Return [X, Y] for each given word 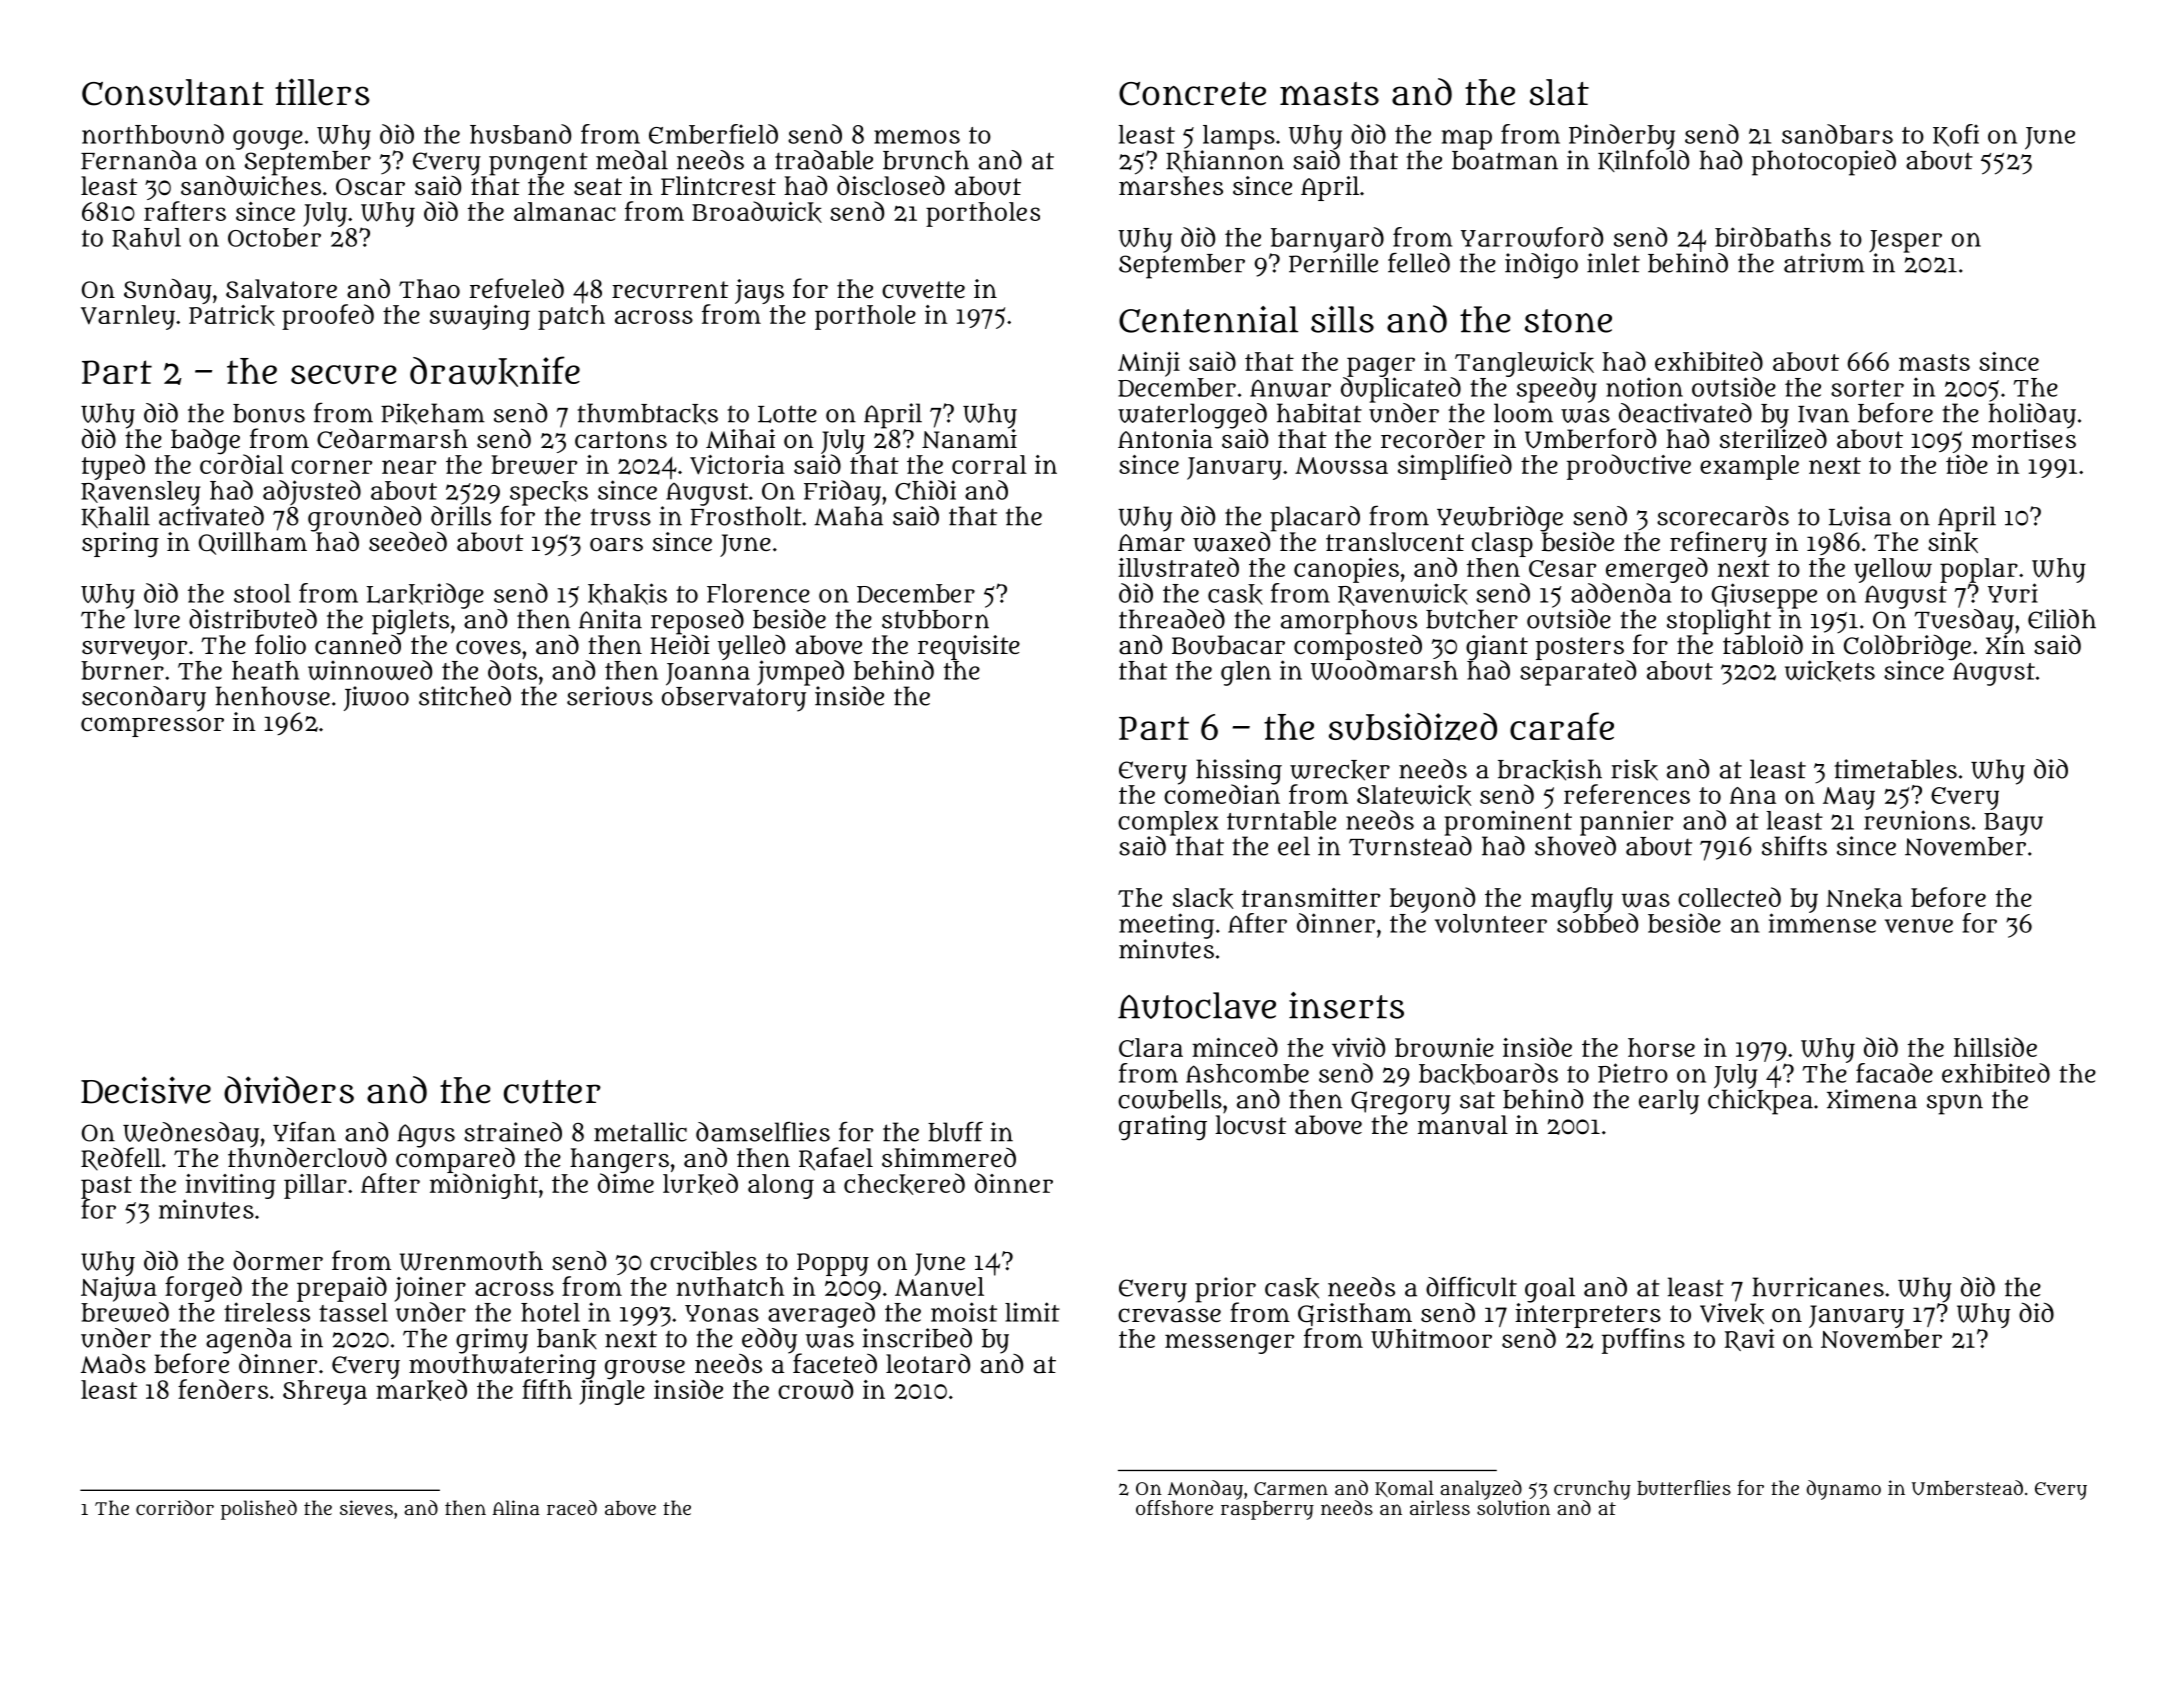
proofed [328, 317]
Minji [1149, 364]
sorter [1867, 388]
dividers [289, 1090]
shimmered [949, 1157]
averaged [821, 1315]
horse [1661, 1047]
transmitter [1311, 897]
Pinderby [1622, 137]
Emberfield [713, 134]
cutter [552, 1092]
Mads [113, 1364]
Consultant [173, 92]
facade [1894, 1073]
